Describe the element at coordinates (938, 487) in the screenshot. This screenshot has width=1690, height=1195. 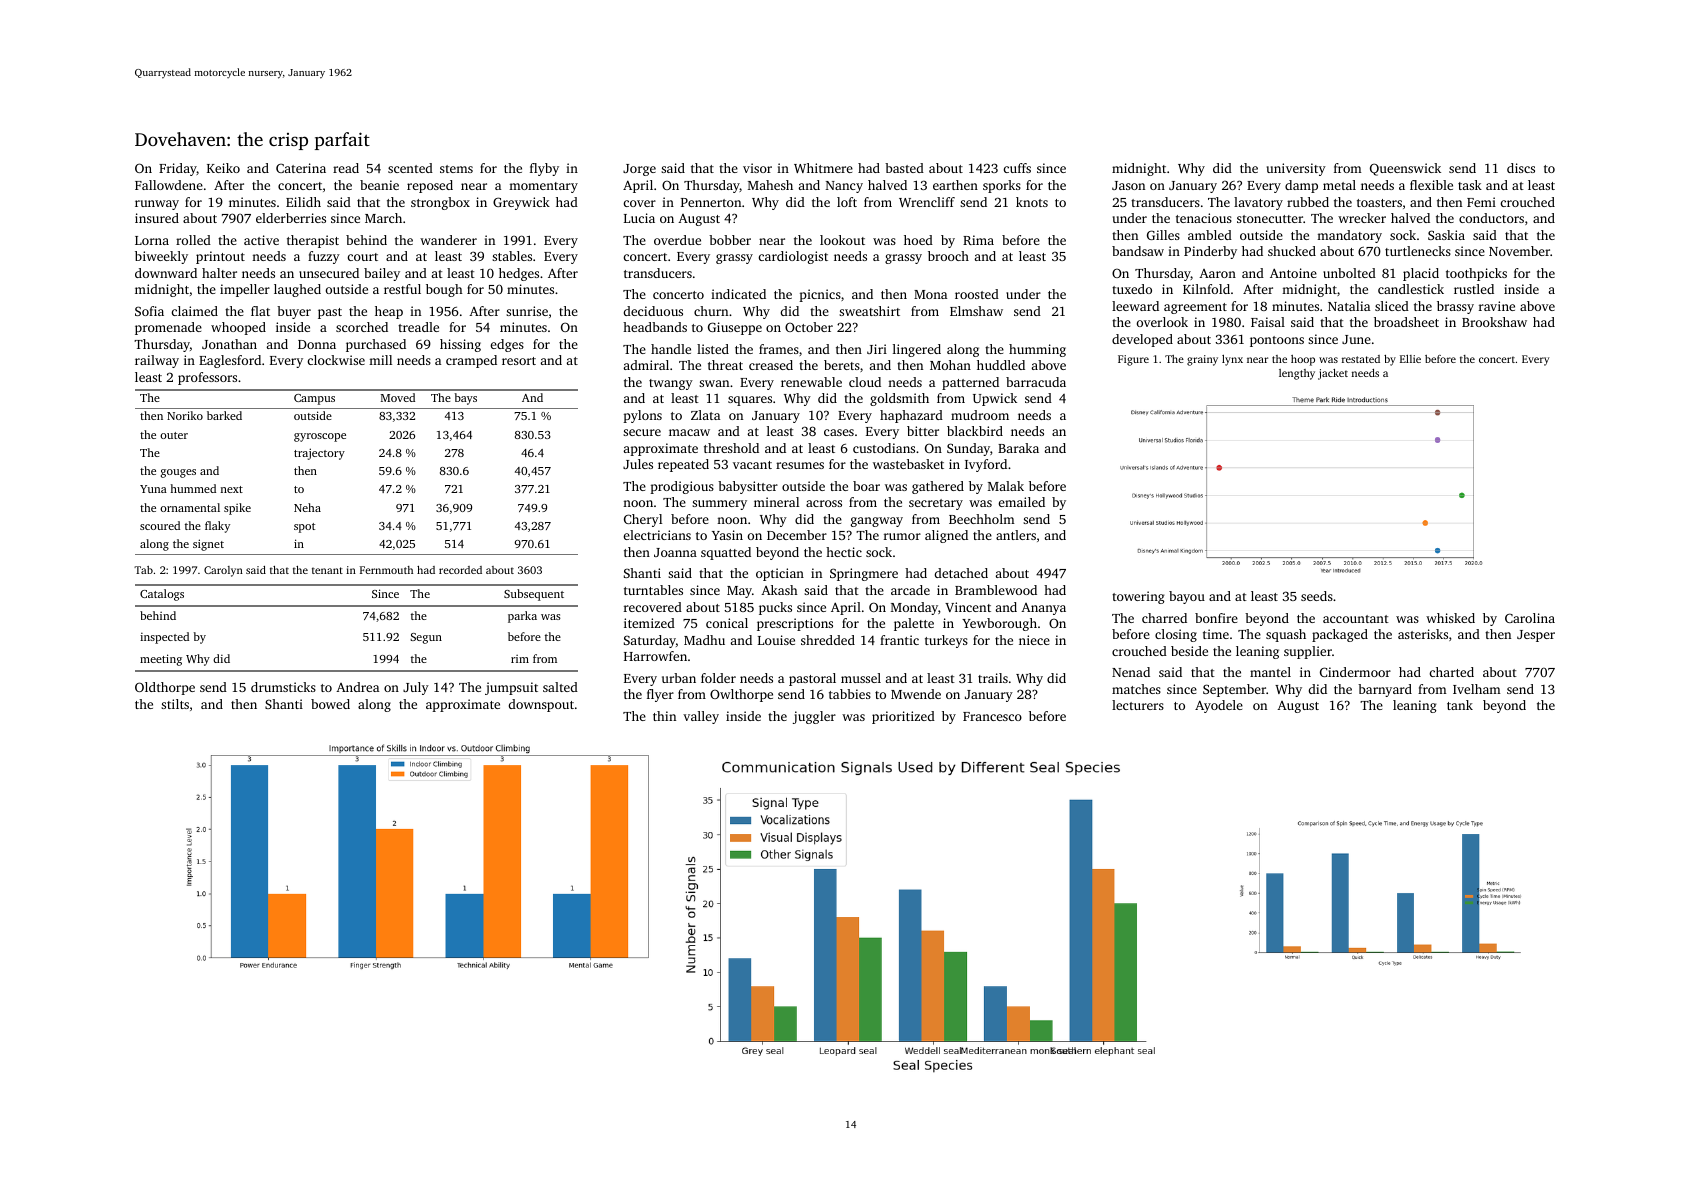
I see `gathered` at that location.
